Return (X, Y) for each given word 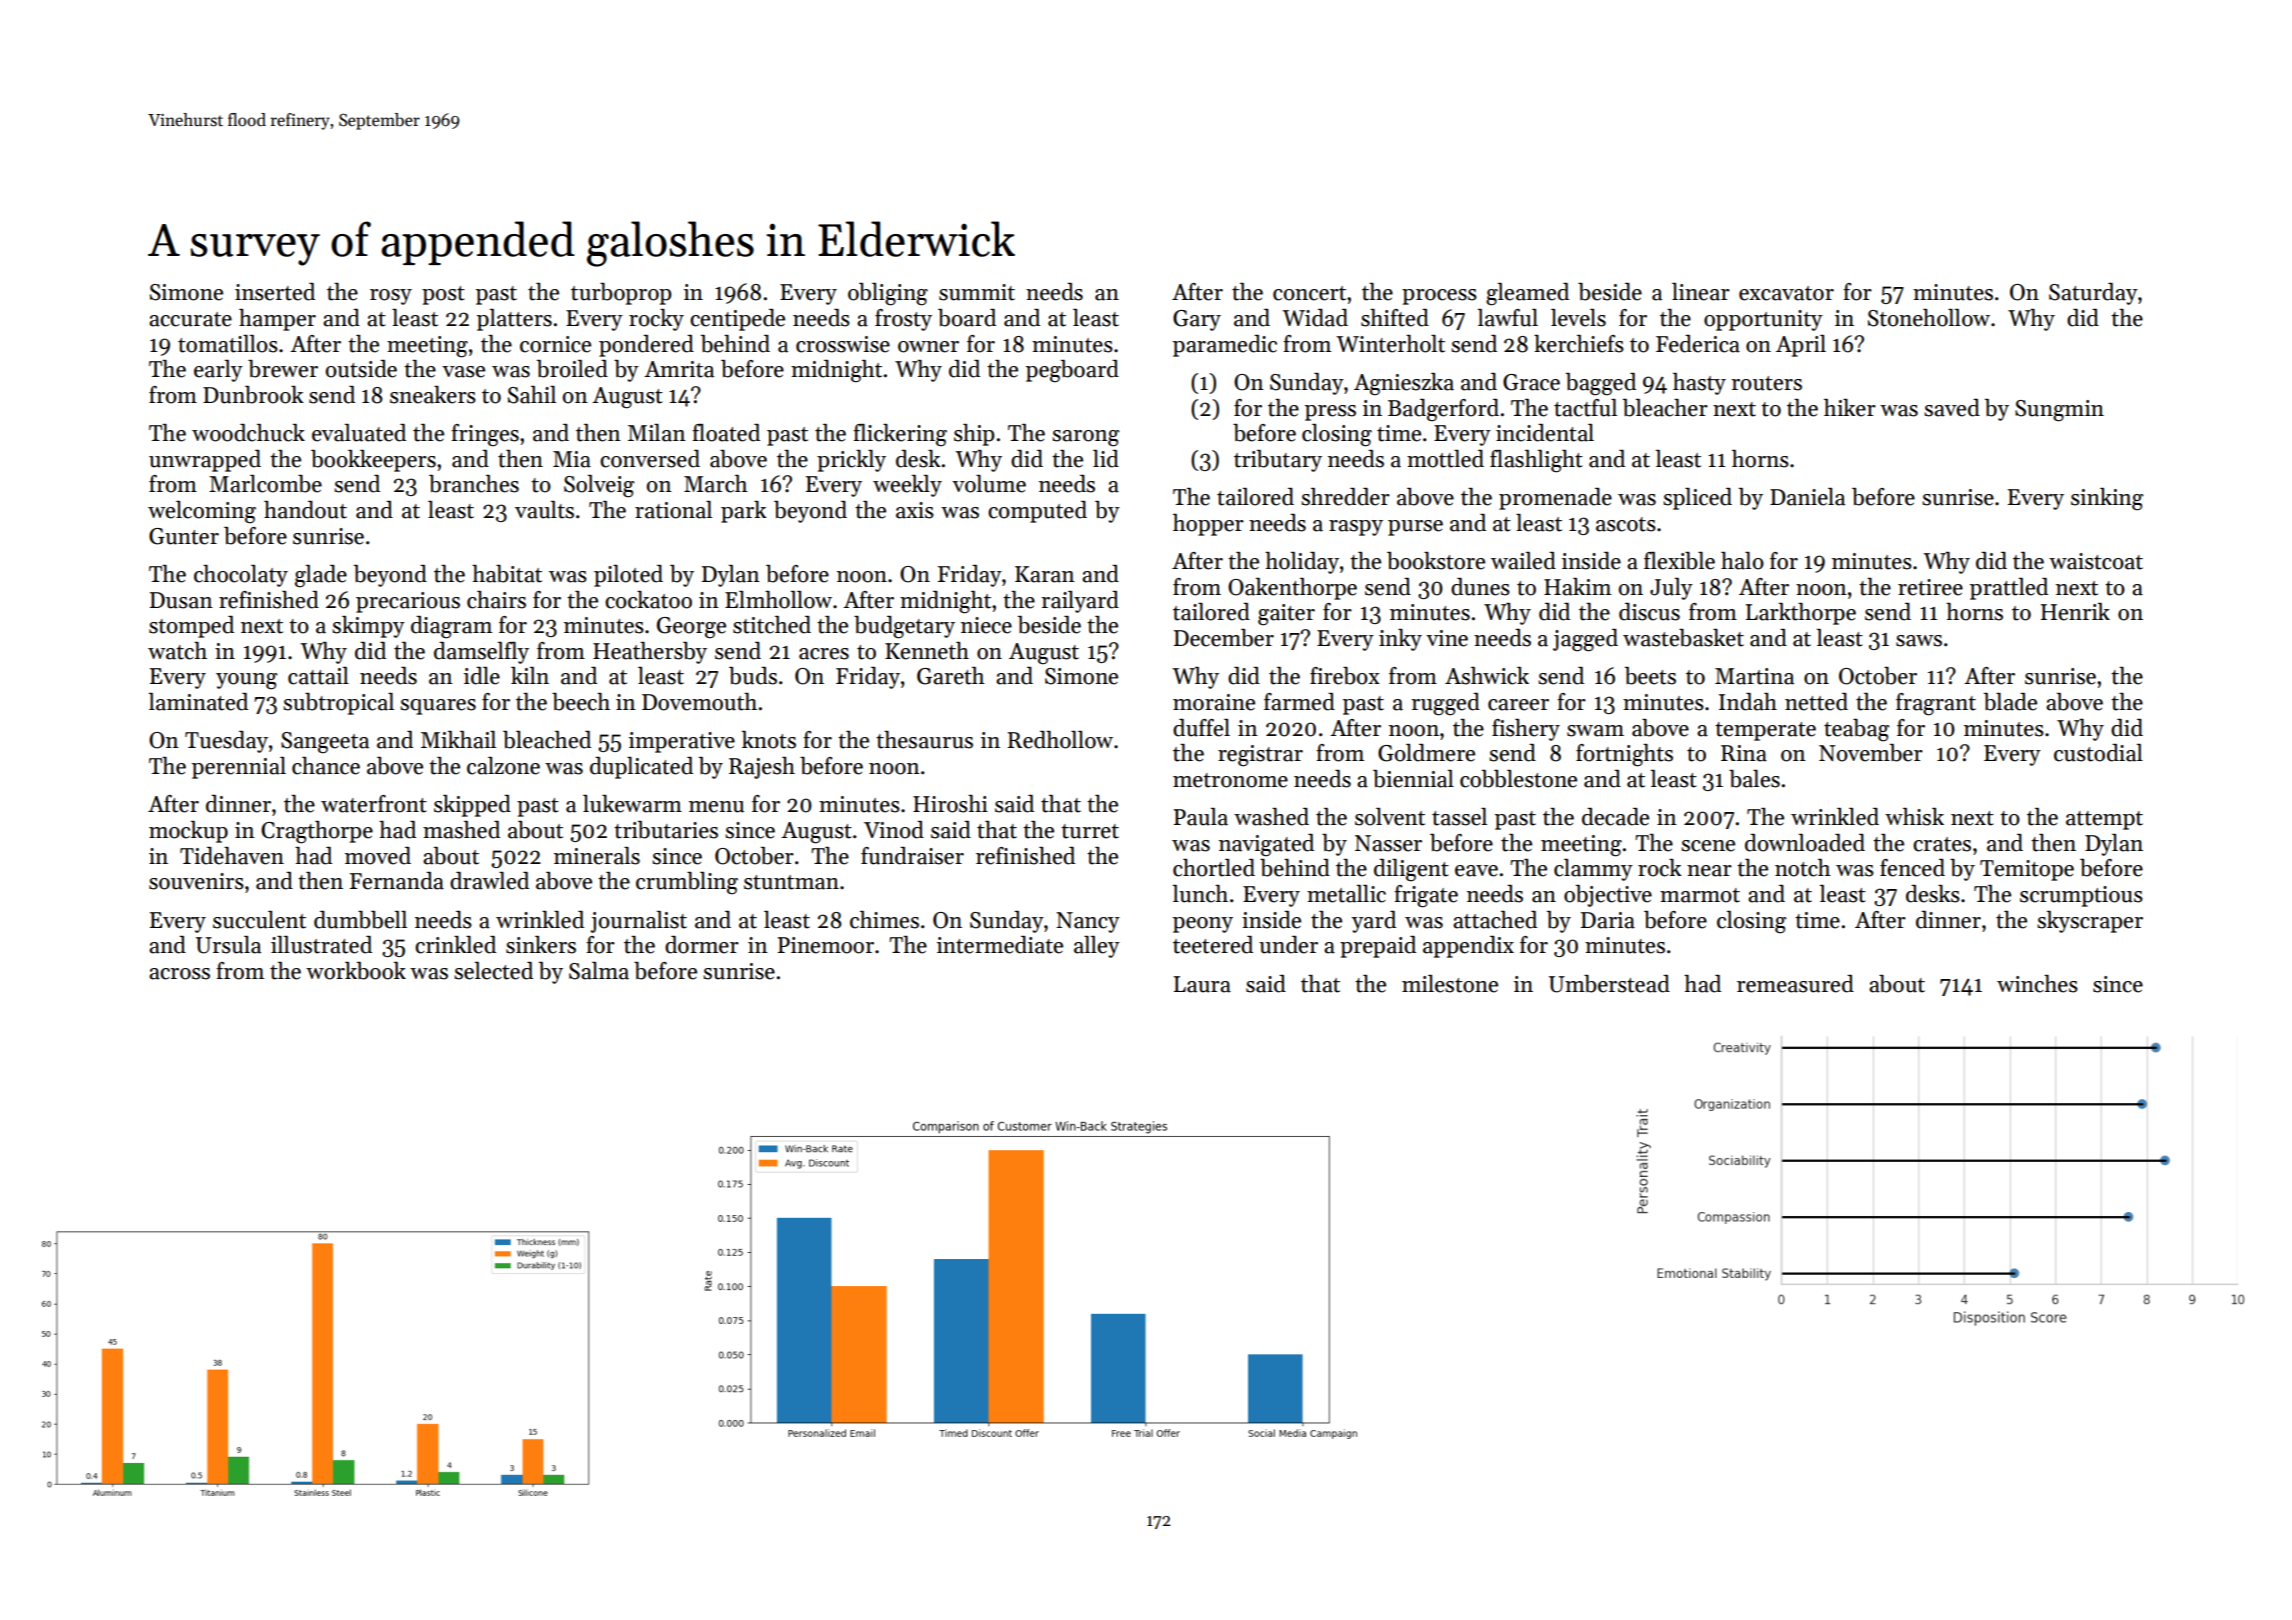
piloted (628, 576)
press (1330, 413)
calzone (503, 766)
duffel (1201, 728)
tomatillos (228, 344)
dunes (1480, 587)
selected (493, 971)
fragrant (1936, 704)
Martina (1754, 676)
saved (1952, 408)
